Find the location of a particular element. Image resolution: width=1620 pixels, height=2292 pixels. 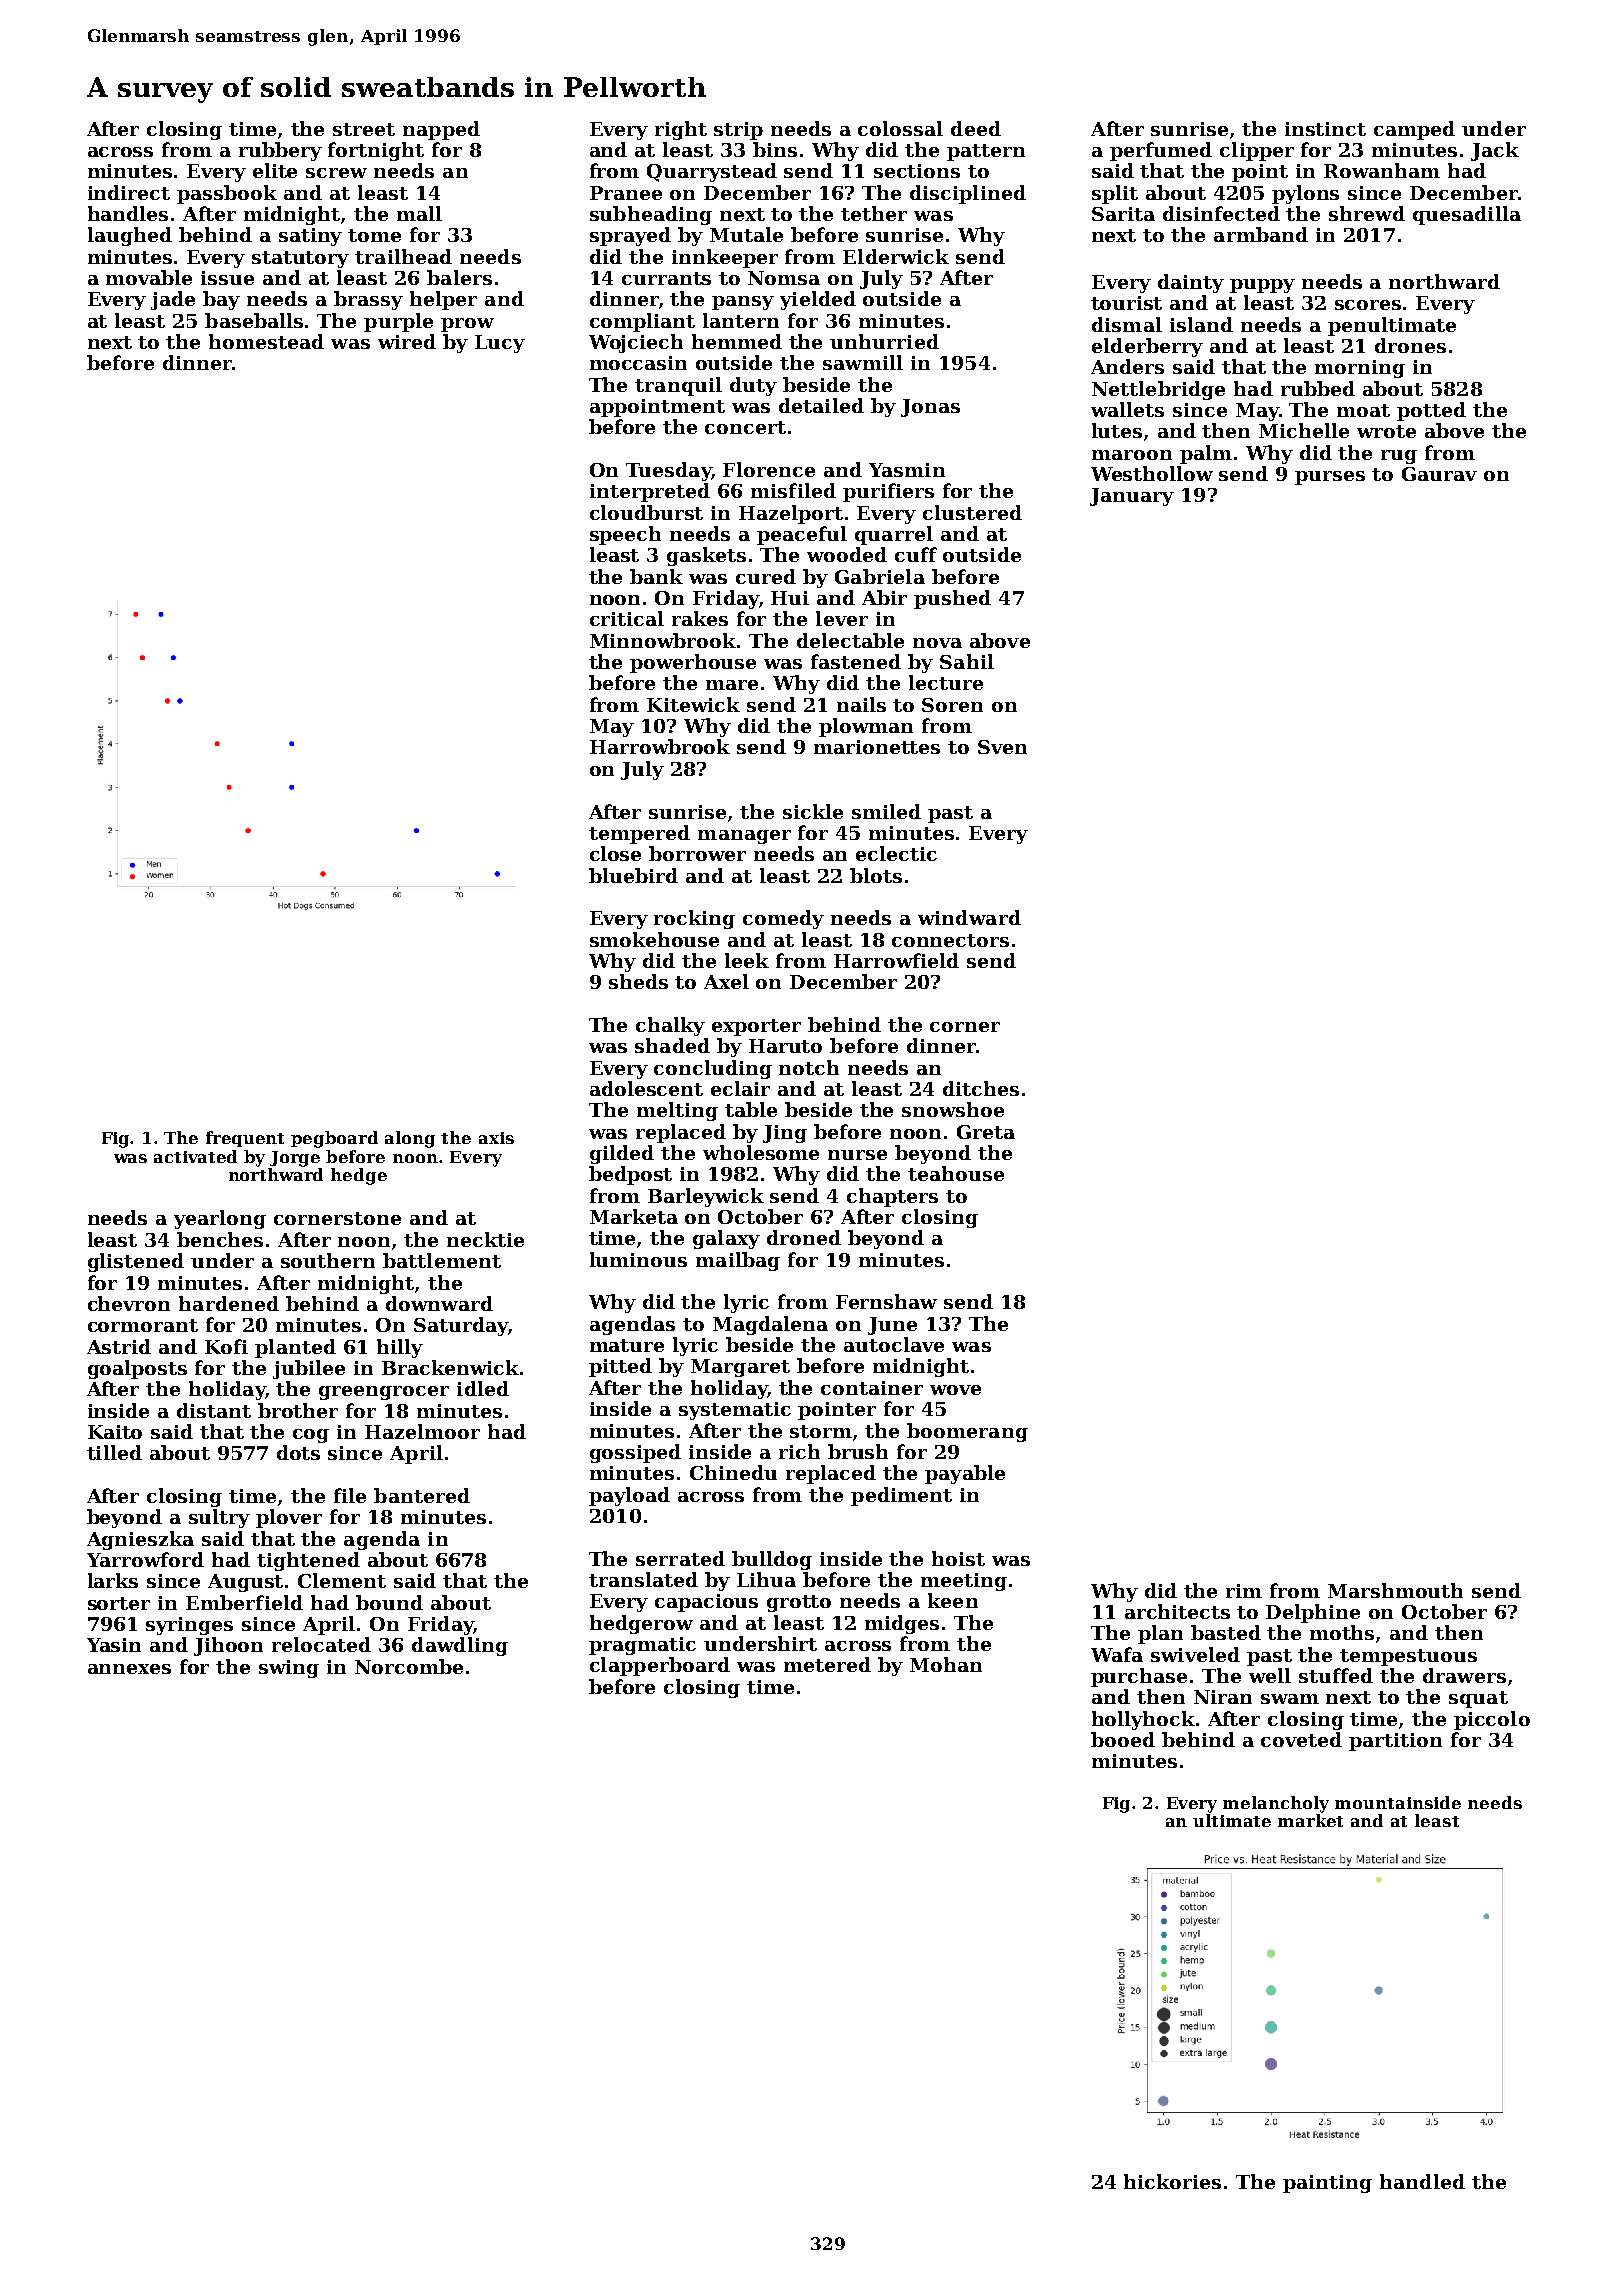

metered is located at coordinates (827, 1664).
